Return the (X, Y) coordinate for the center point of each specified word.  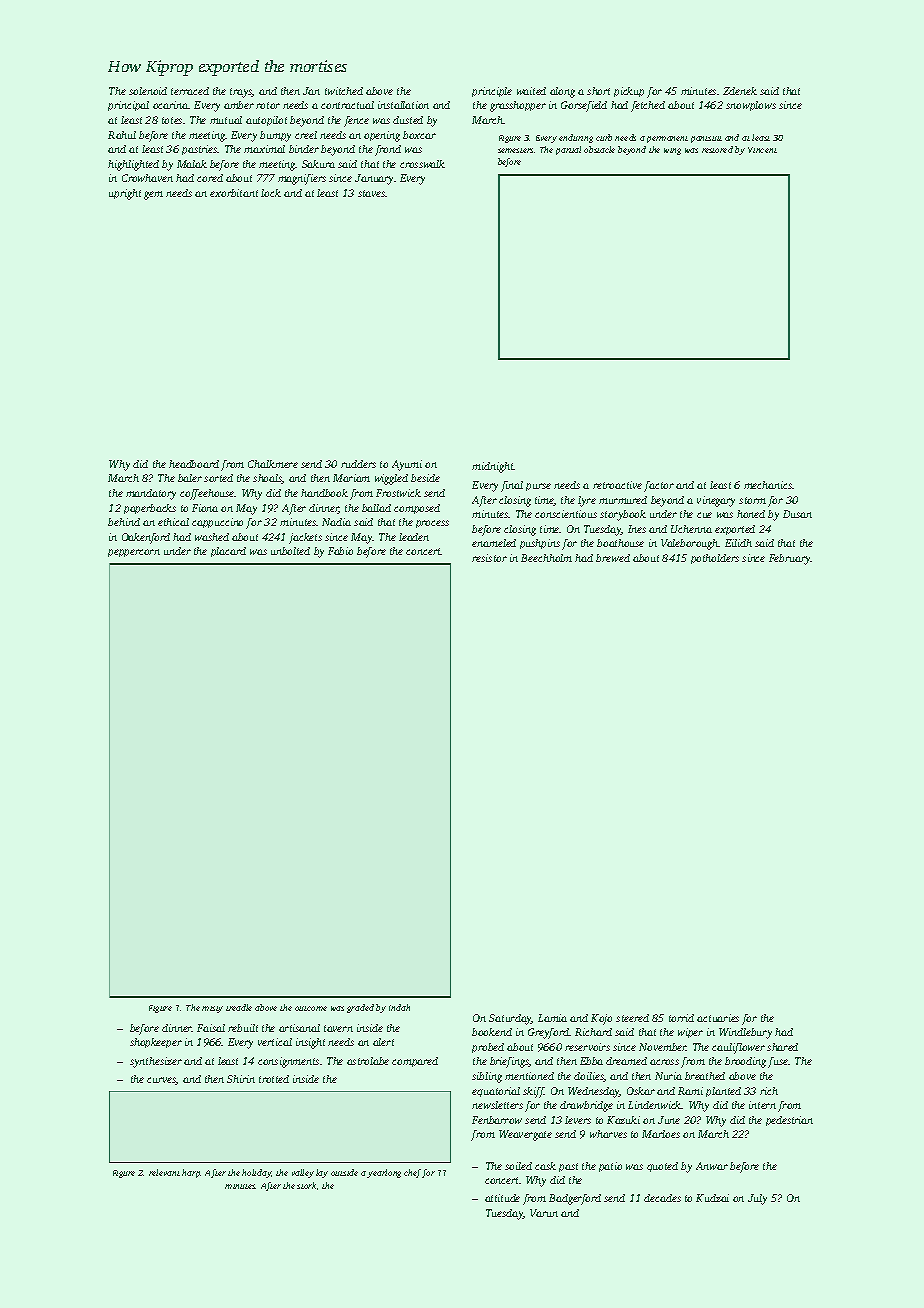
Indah (399, 1007)
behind (124, 522)
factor (659, 486)
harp (191, 1173)
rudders (358, 464)
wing (672, 151)
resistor (489, 558)
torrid (681, 1018)
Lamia (552, 1018)
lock (271, 193)
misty (212, 1009)
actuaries (718, 1018)
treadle (239, 1007)
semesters (515, 150)
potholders (715, 559)
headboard (194, 464)
